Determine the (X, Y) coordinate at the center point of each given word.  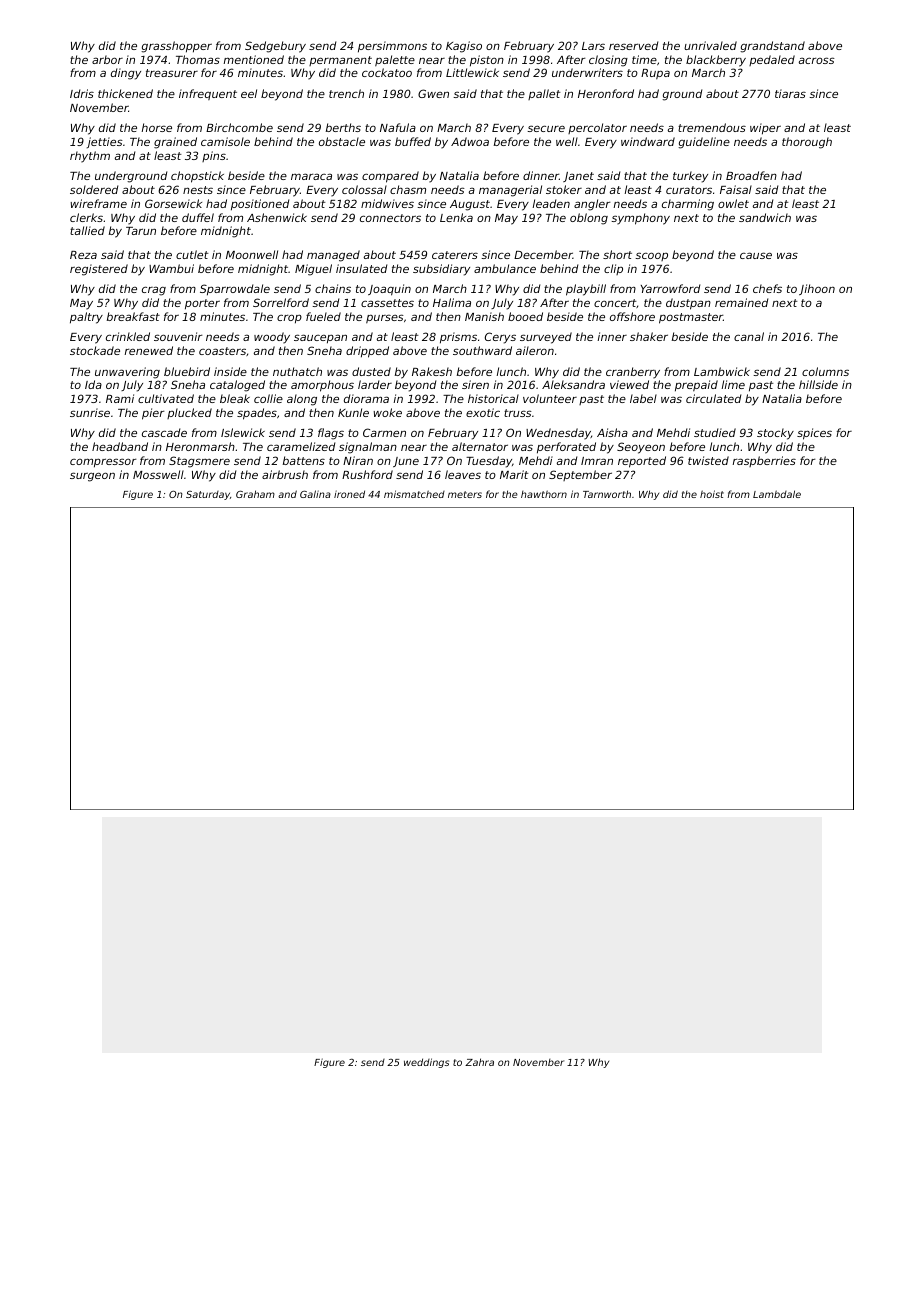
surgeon (92, 477)
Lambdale (777, 494)
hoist (712, 494)
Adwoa (470, 141)
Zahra (479, 1062)
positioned (260, 205)
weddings (426, 1063)
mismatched (414, 494)
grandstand (772, 47)
